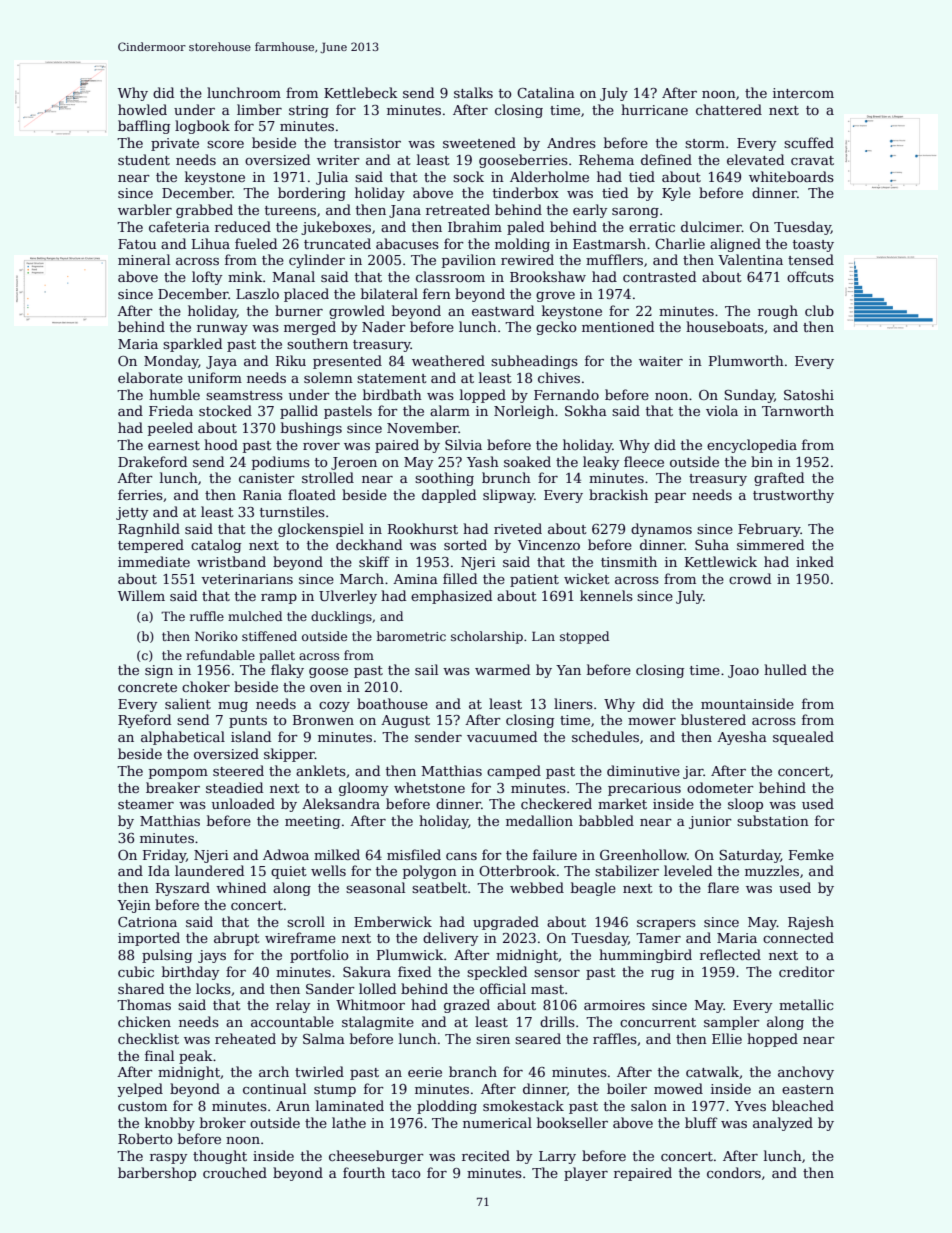  What do you see at coordinates (547, 989) in the document?
I see `mast` at bounding box center [547, 989].
